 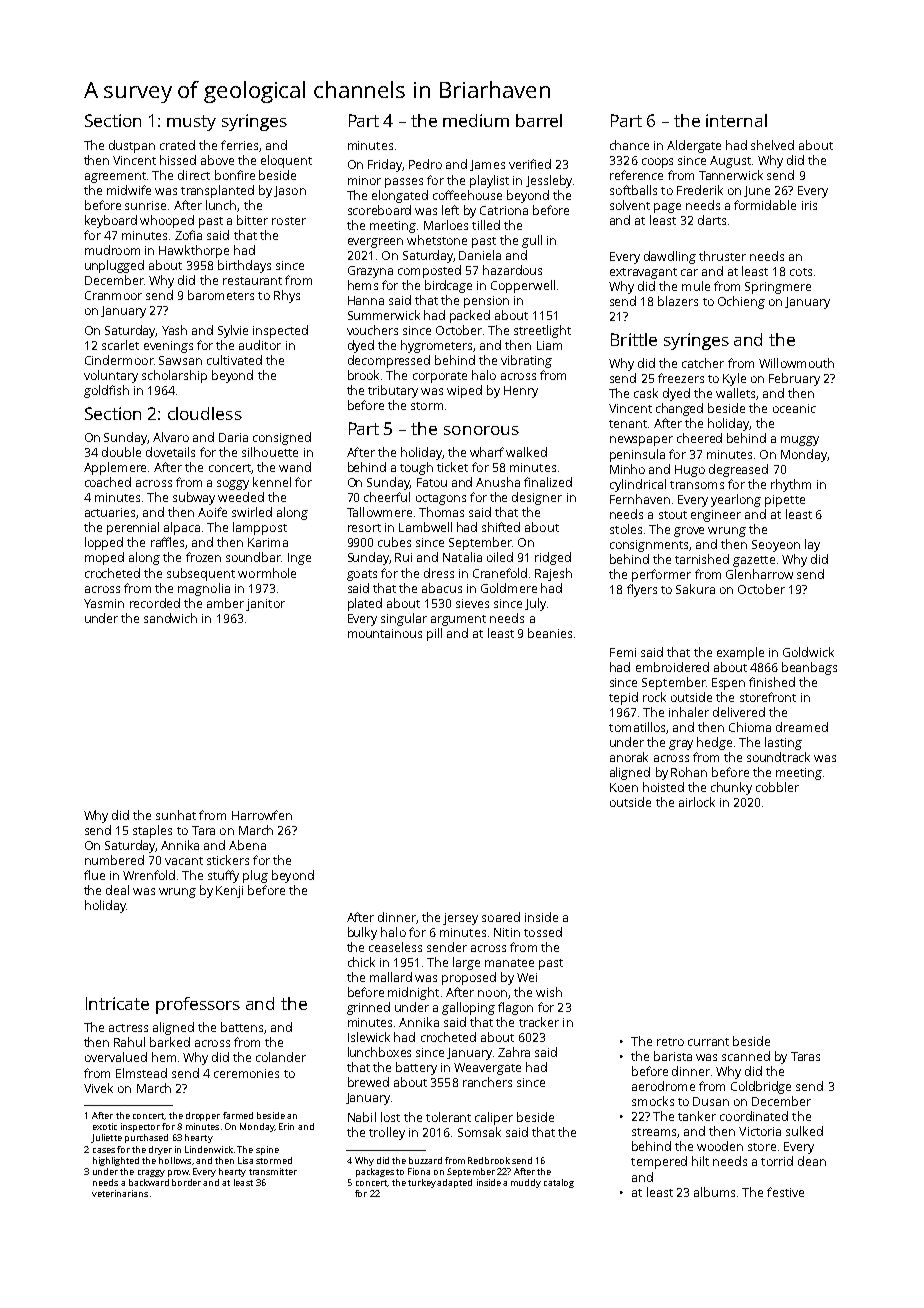 I want to click on medium, so click(x=476, y=120).
